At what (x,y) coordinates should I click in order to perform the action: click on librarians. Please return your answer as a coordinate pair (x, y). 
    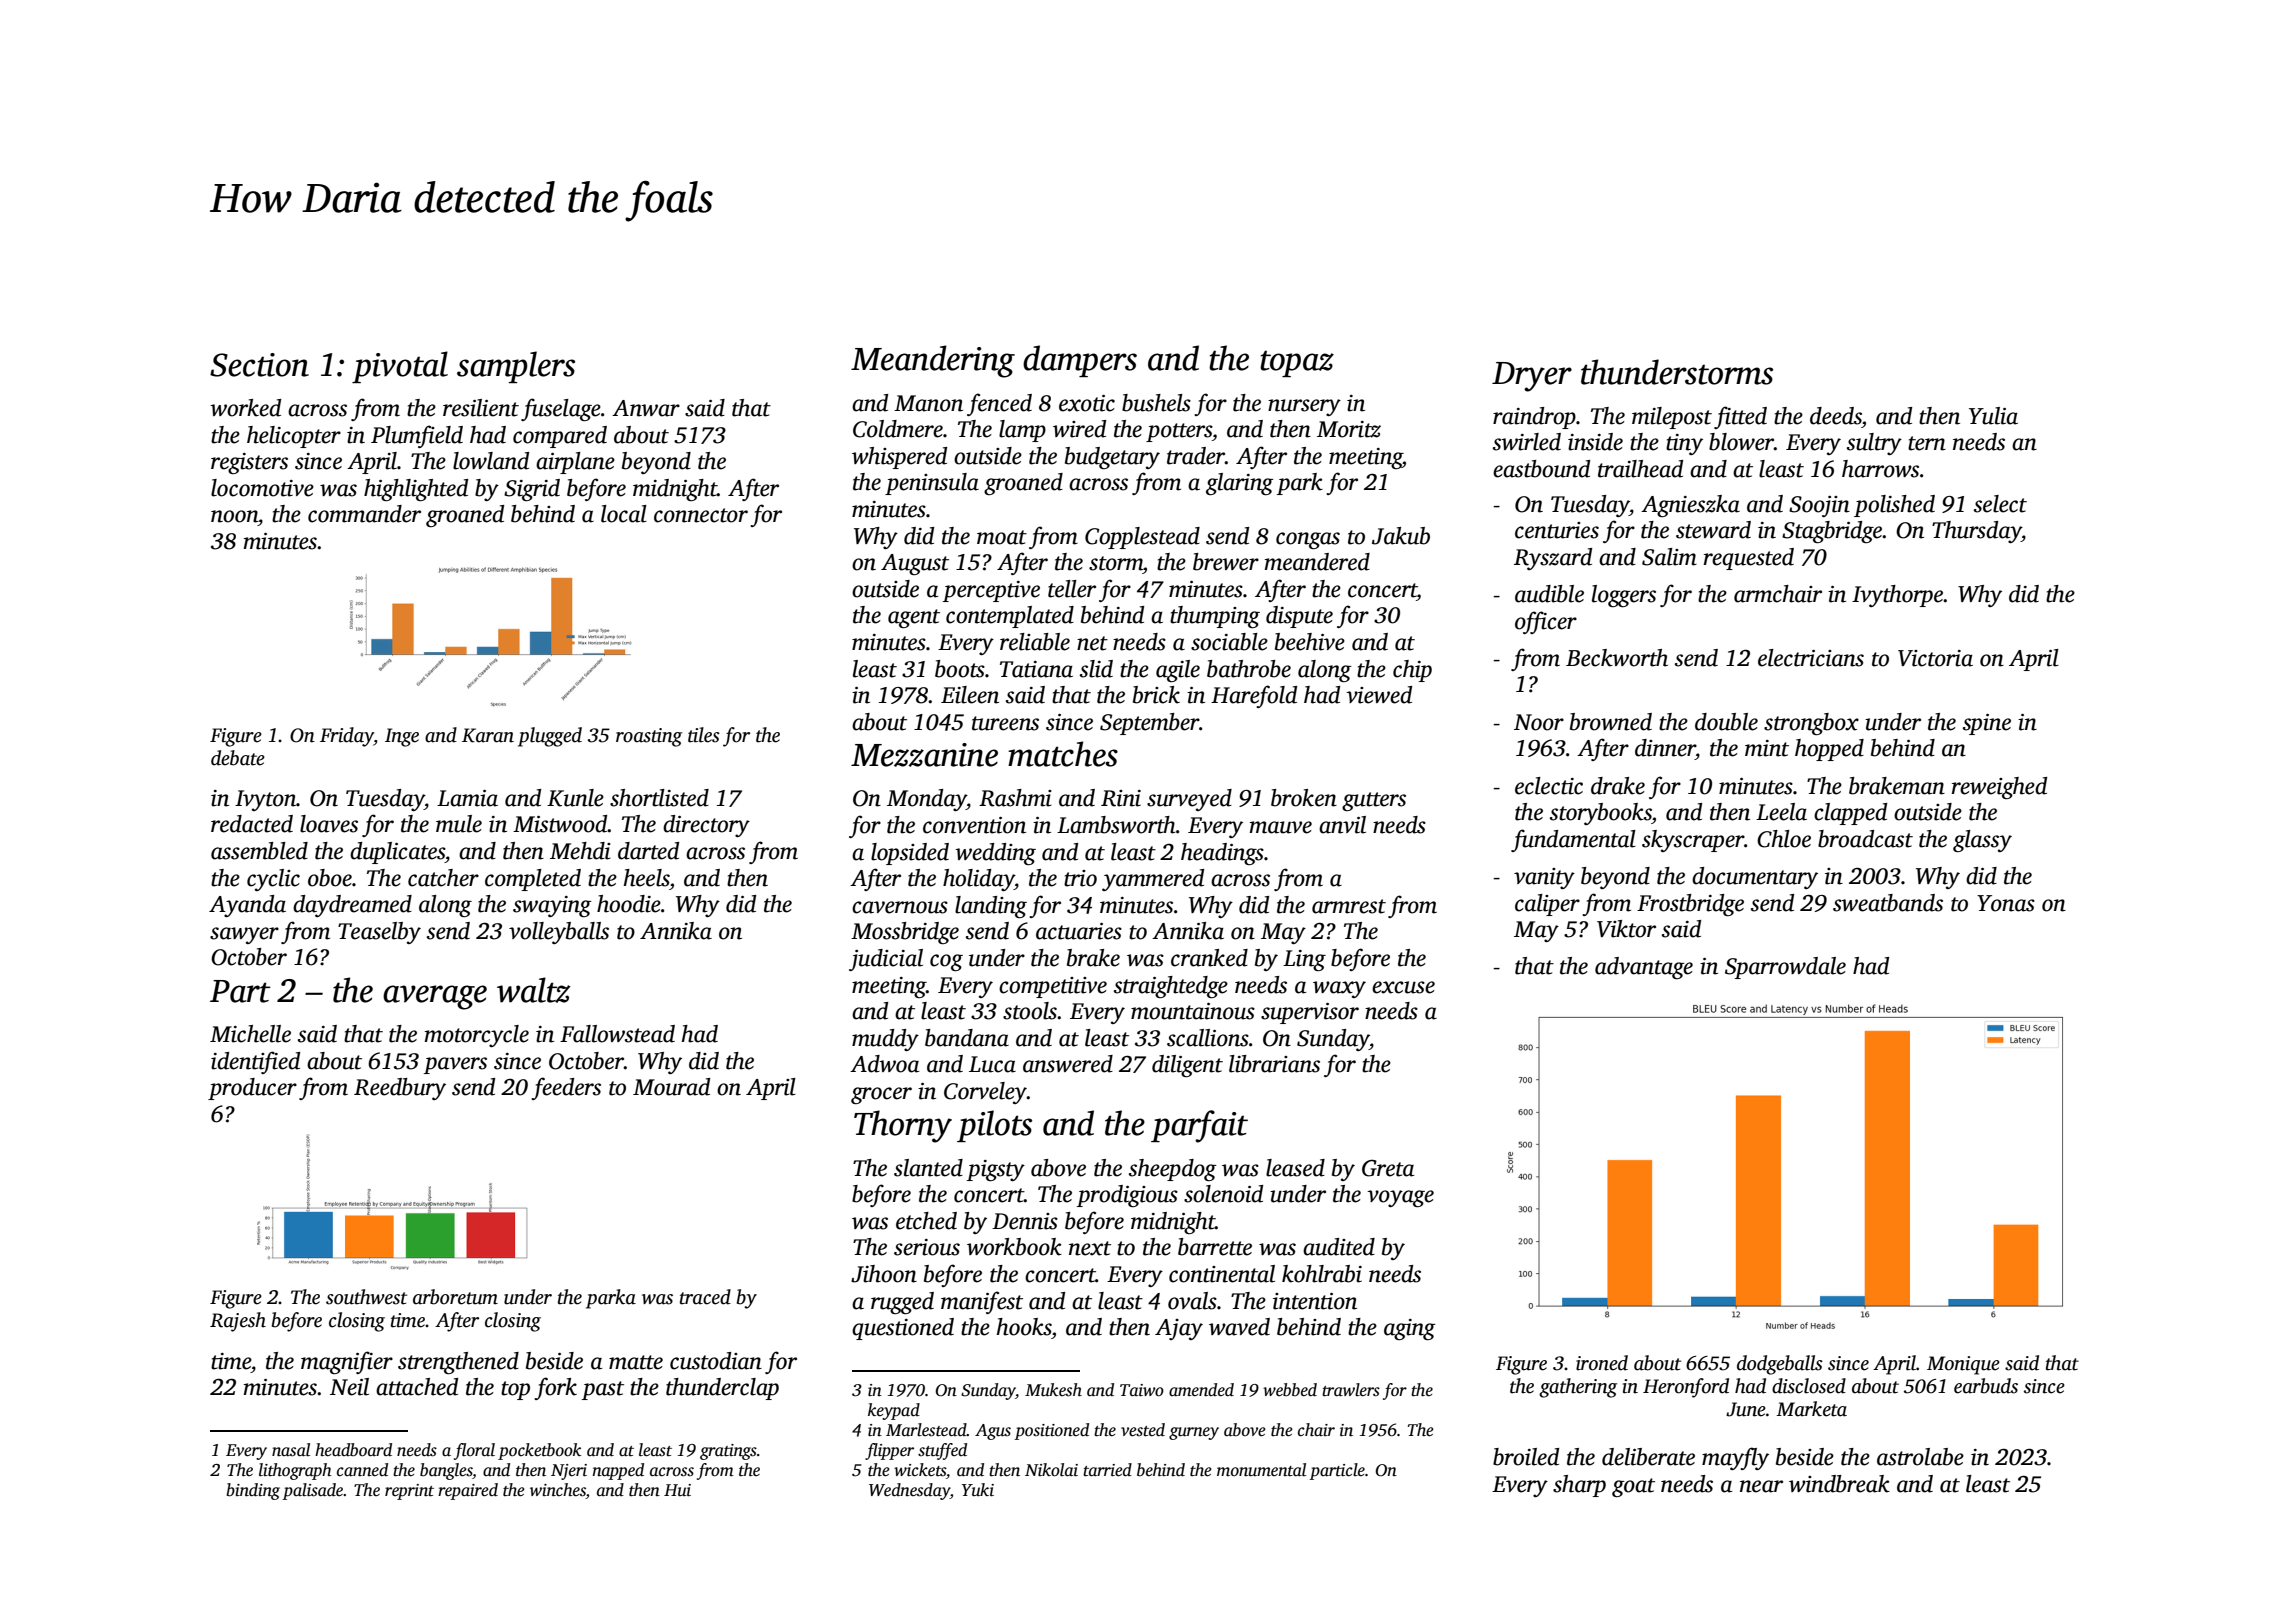
    Looking at the image, I should click on (1274, 1064).
